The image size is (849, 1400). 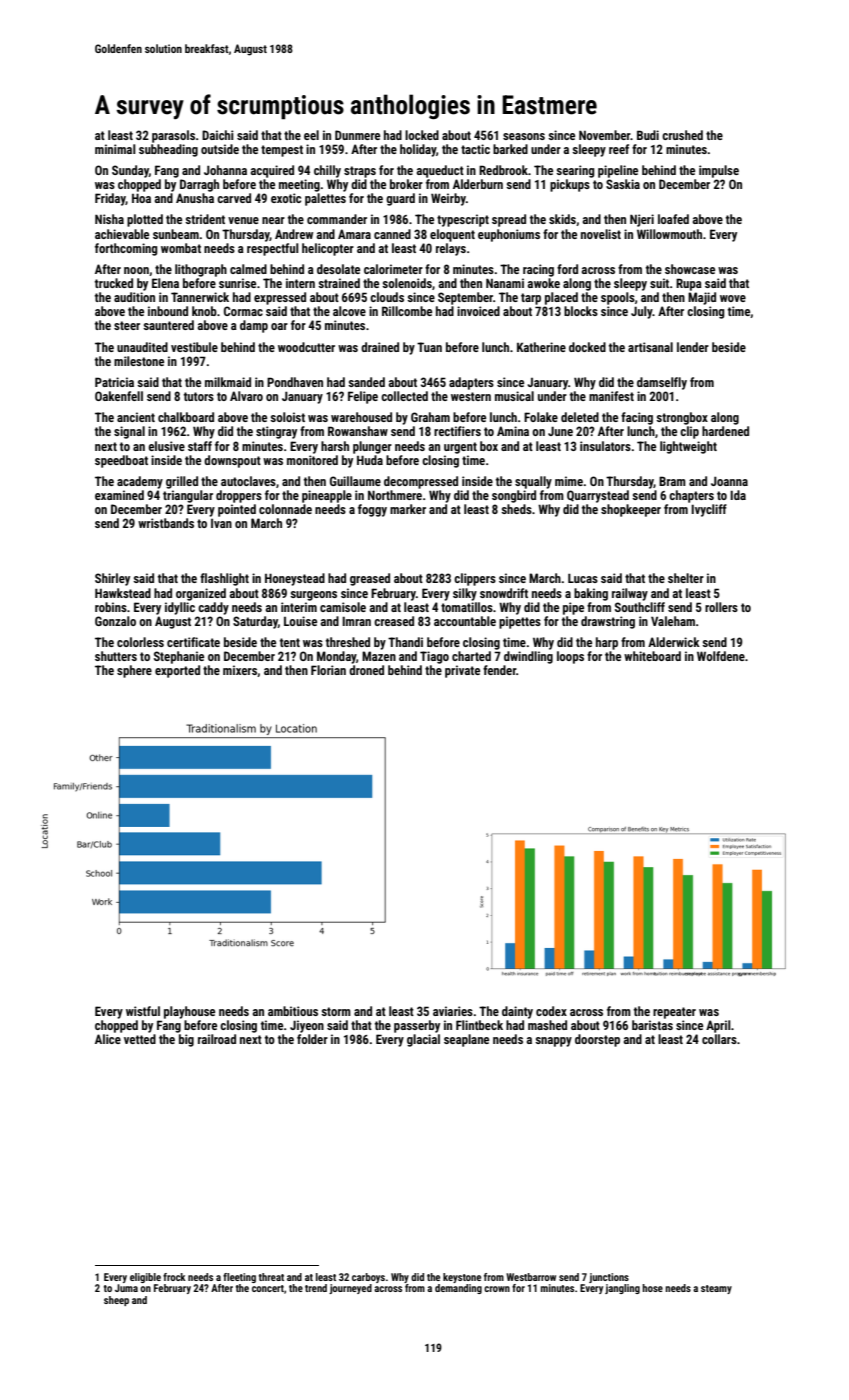 What do you see at coordinates (716, 1289) in the screenshot?
I see `steamy` at bounding box center [716, 1289].
